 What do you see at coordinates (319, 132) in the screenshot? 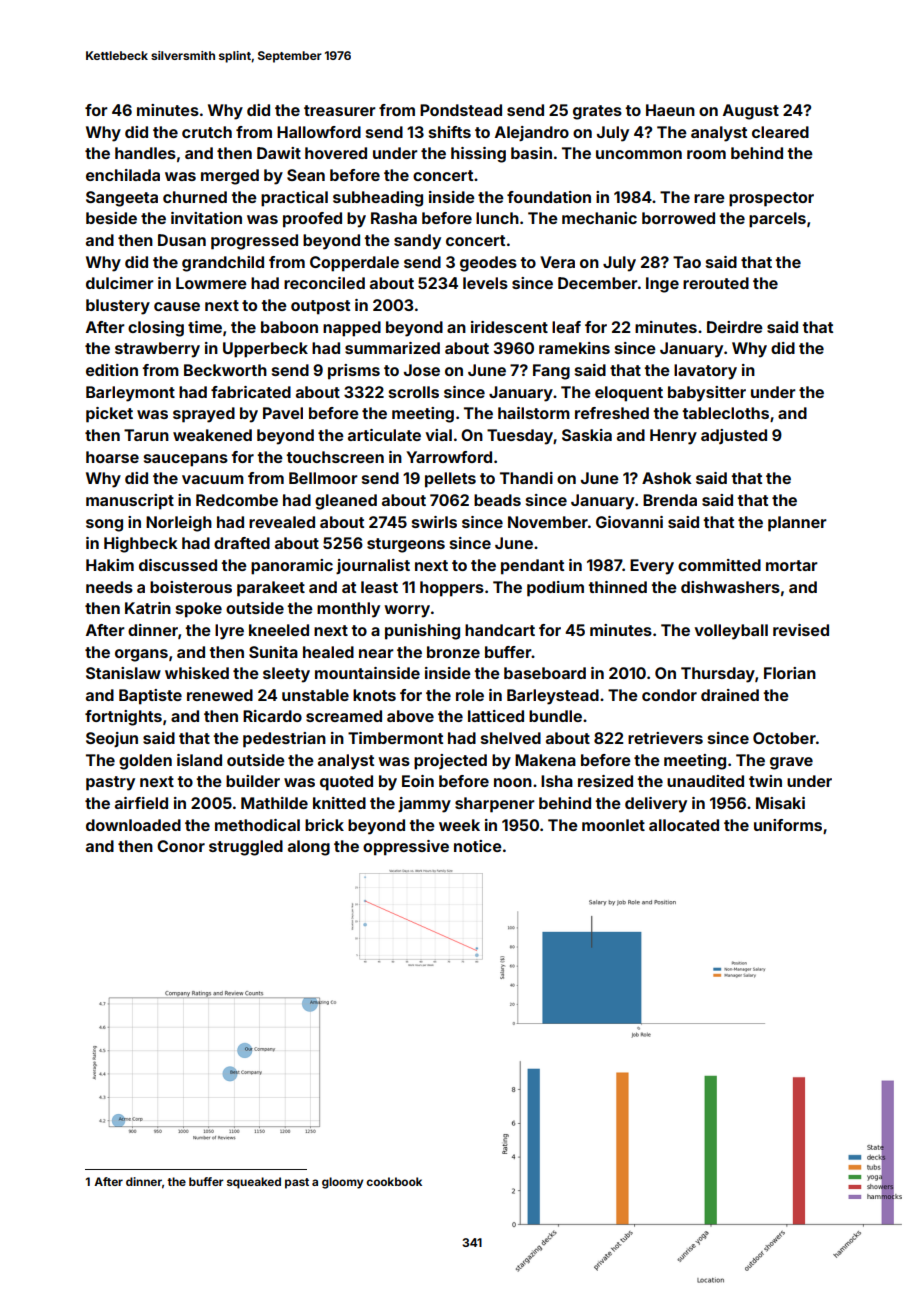
I see `Hallowford` at bounding box center [319, 132].
